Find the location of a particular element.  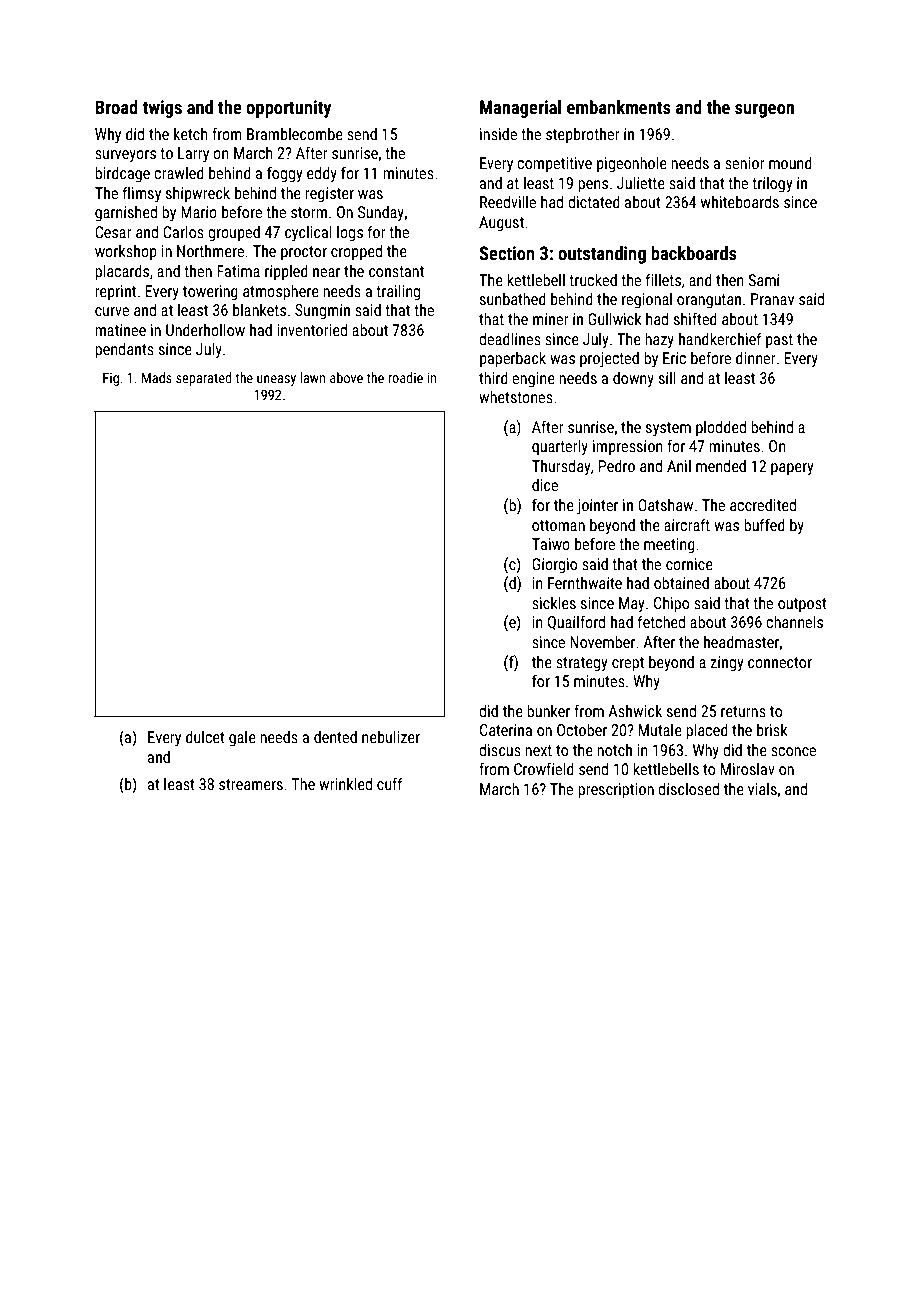

Taiwo is located at coordinates (551, 544).
